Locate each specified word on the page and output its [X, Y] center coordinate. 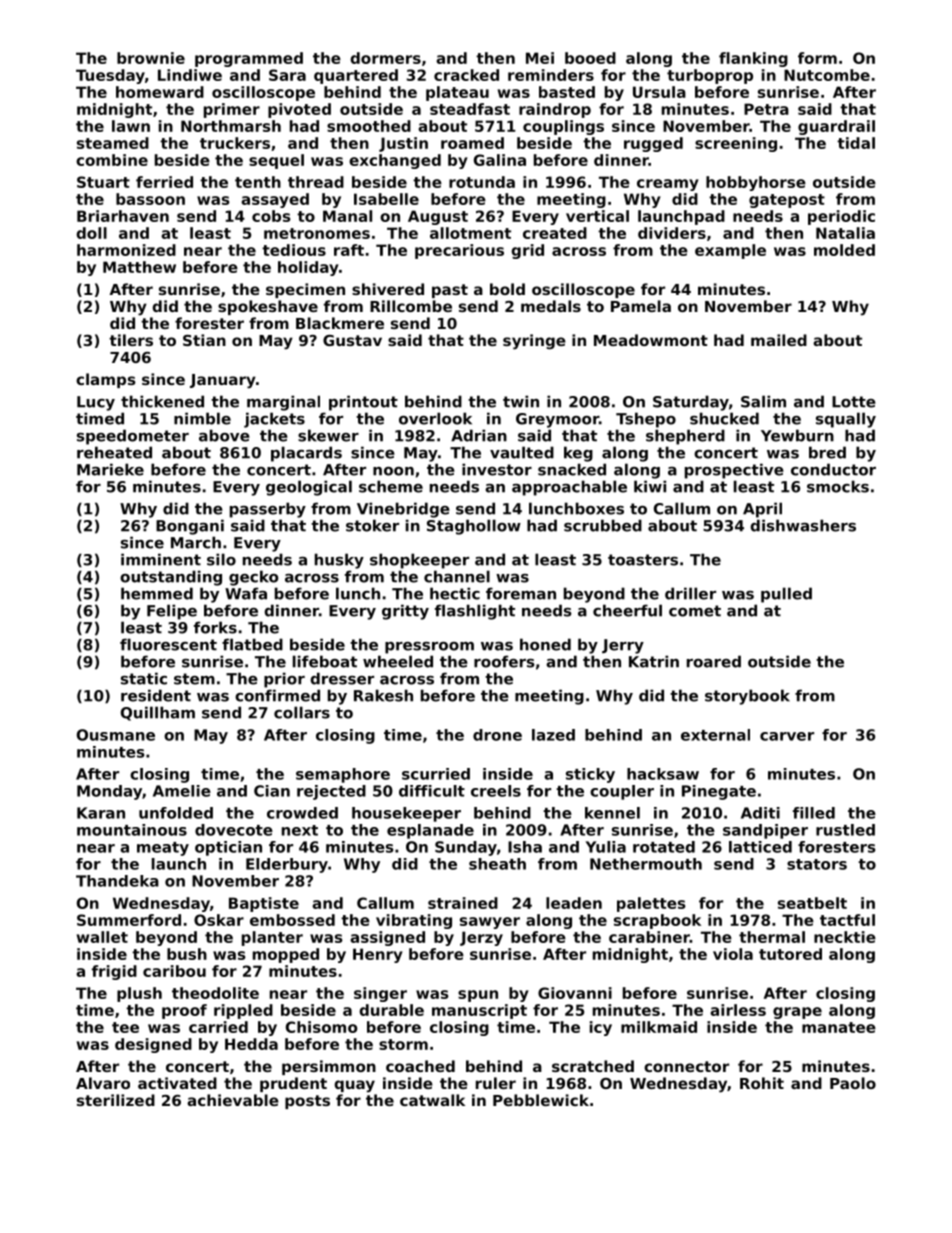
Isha [525, 847]
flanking [753, 59]
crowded [302, 813]
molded [844, 250]
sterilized [116, 1100]
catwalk [432, 1100]
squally [846, 420]
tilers [131, 340]
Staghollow [474, 527]
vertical [597, 216]
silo [221, 559]
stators [817, 864]
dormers [385, 58]
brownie [151, 58]
